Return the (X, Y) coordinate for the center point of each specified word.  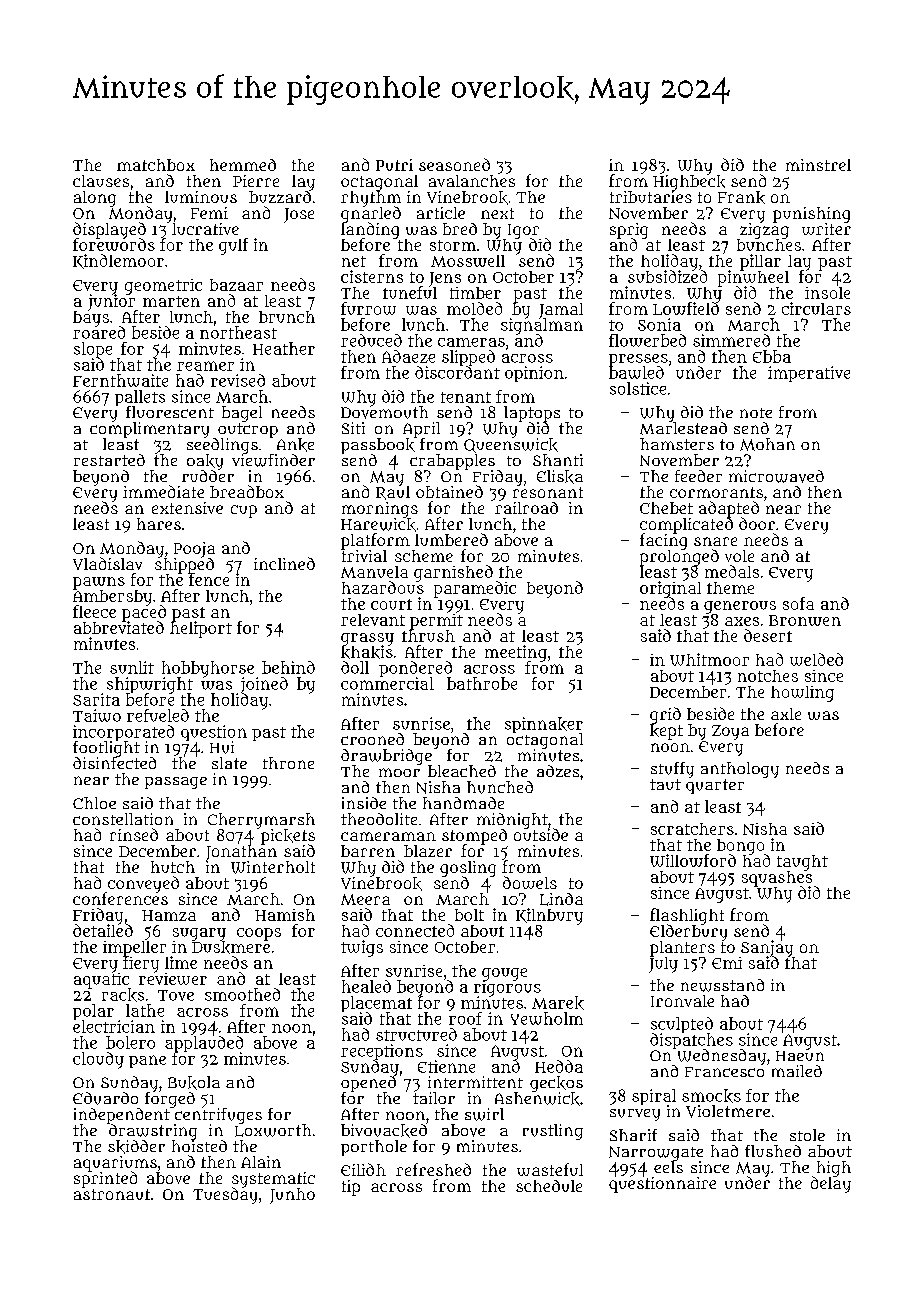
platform (375, 541)
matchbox (156, 165)
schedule (549, 1186)
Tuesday (225, 1196)
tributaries (651, 197)
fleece (94, 611)
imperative (809, 374)
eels (668, 1167)
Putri (394, 165)
